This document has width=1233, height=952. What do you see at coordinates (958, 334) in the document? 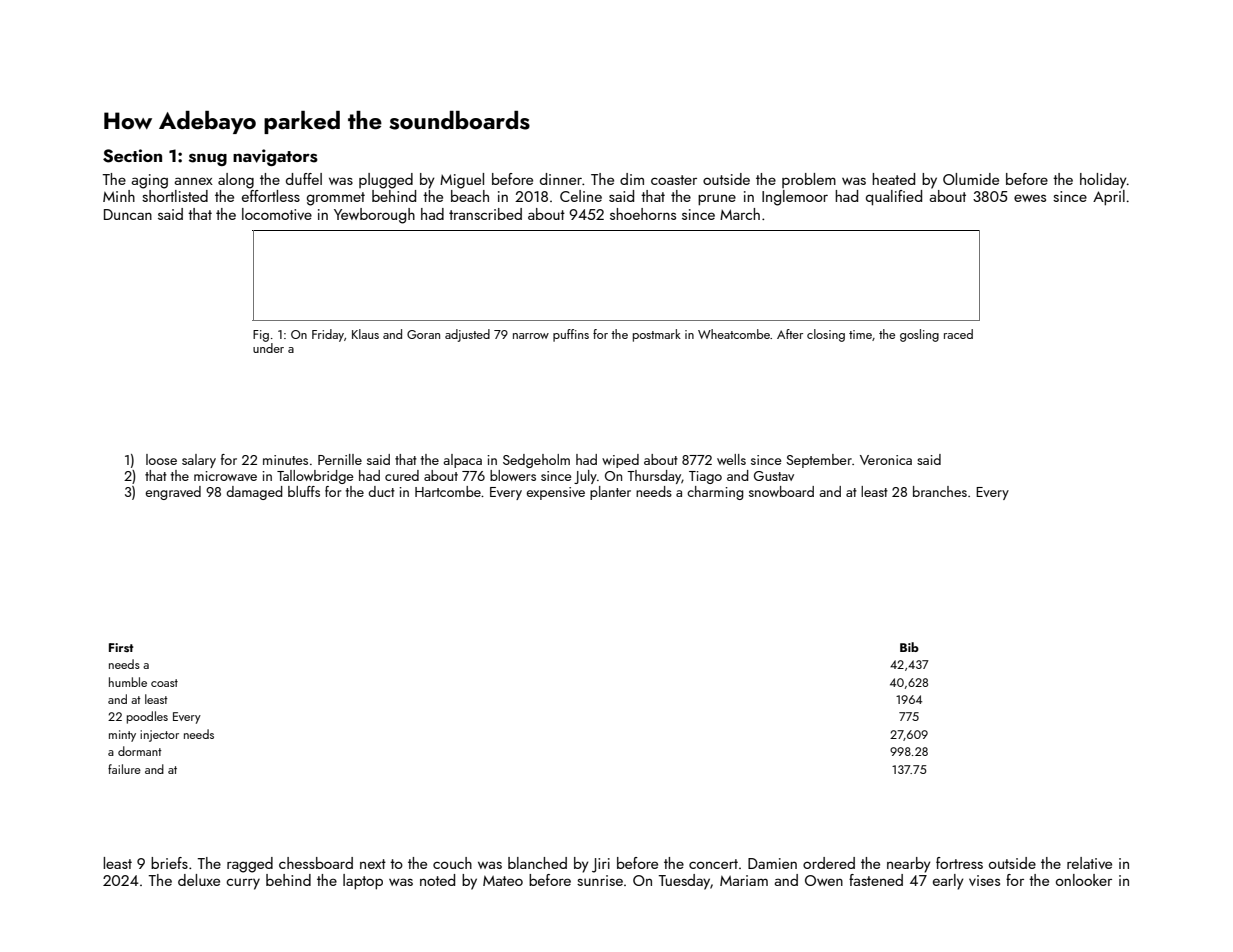
I see `raced` at bounding box center [958, 334].
